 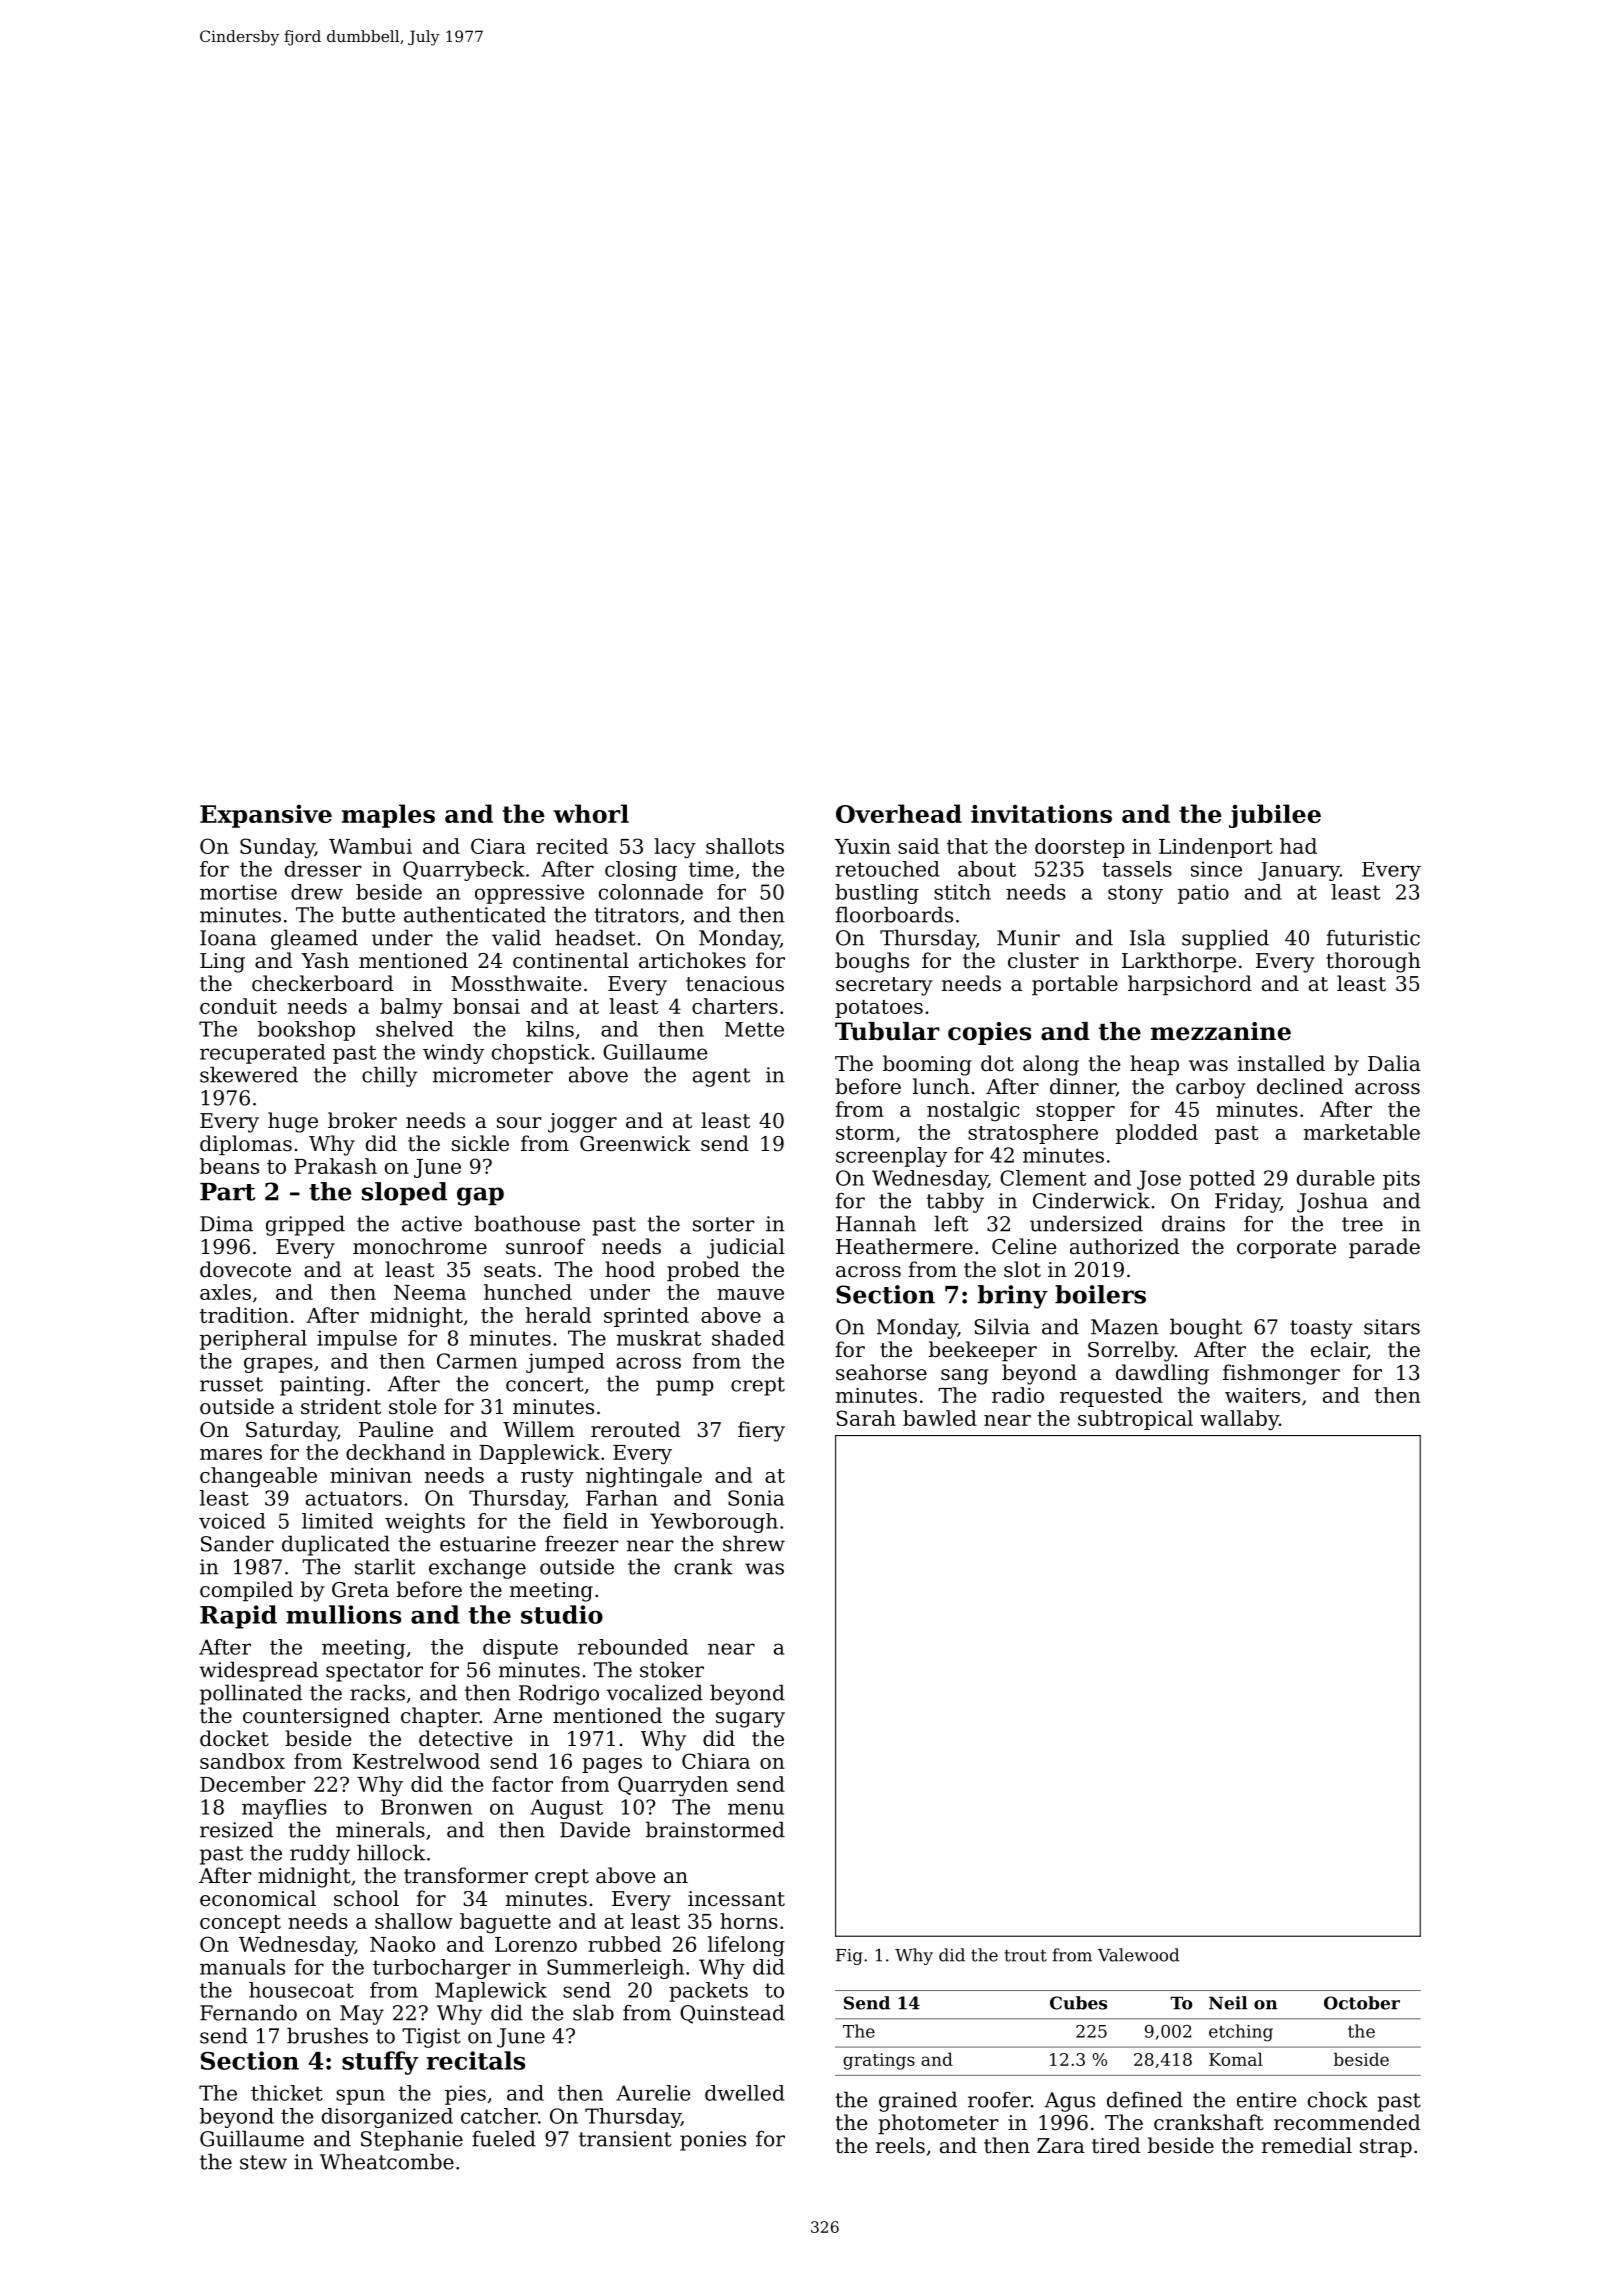 What do you see at coordinates (900, 2145) in the screenshot?
I see `reels` at bounding box center [900, 2145].
